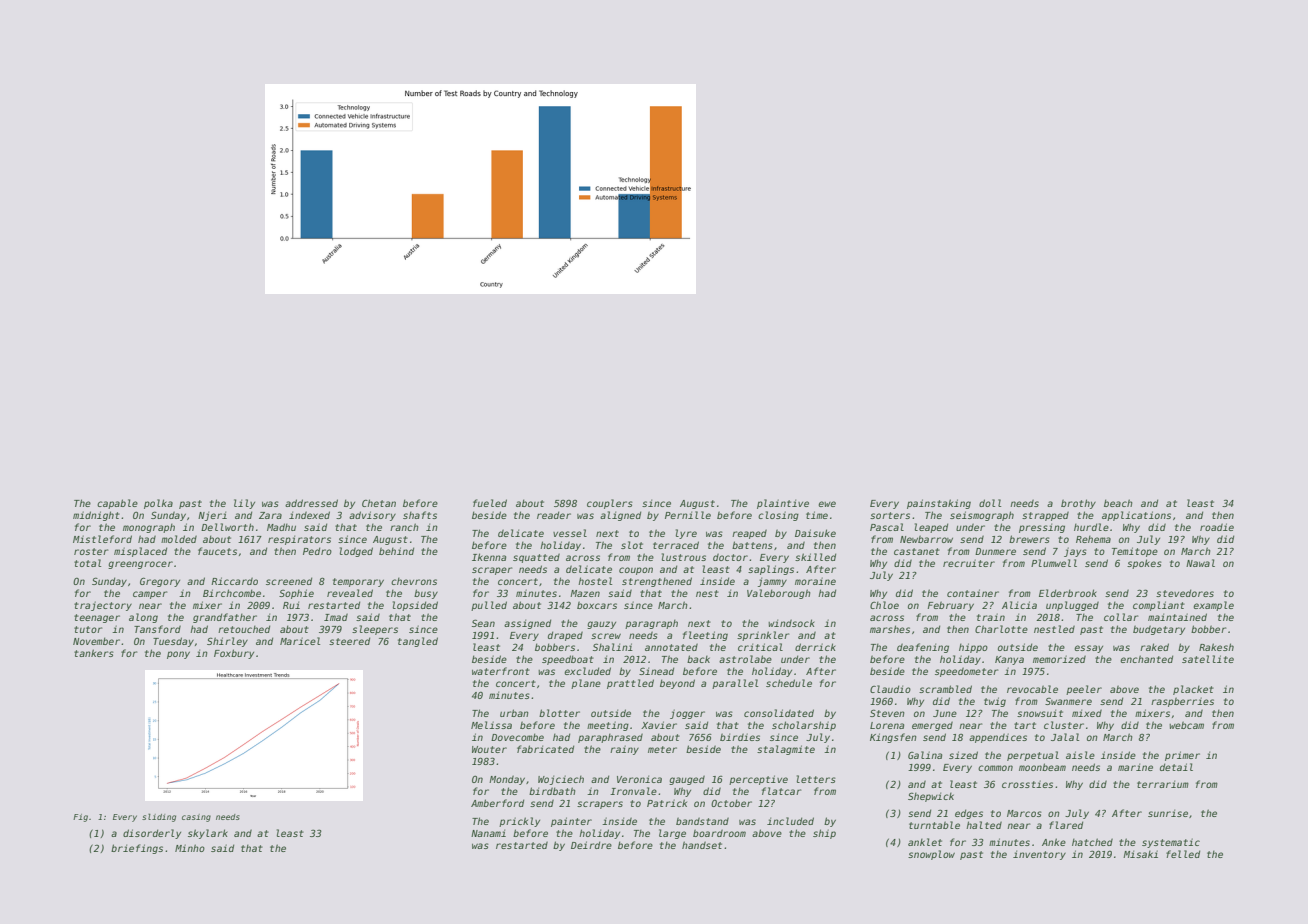  What do you see at coordinates (1068, 593) in the image?
I see `Elderbrook` at bounding box center [1068, 593].
